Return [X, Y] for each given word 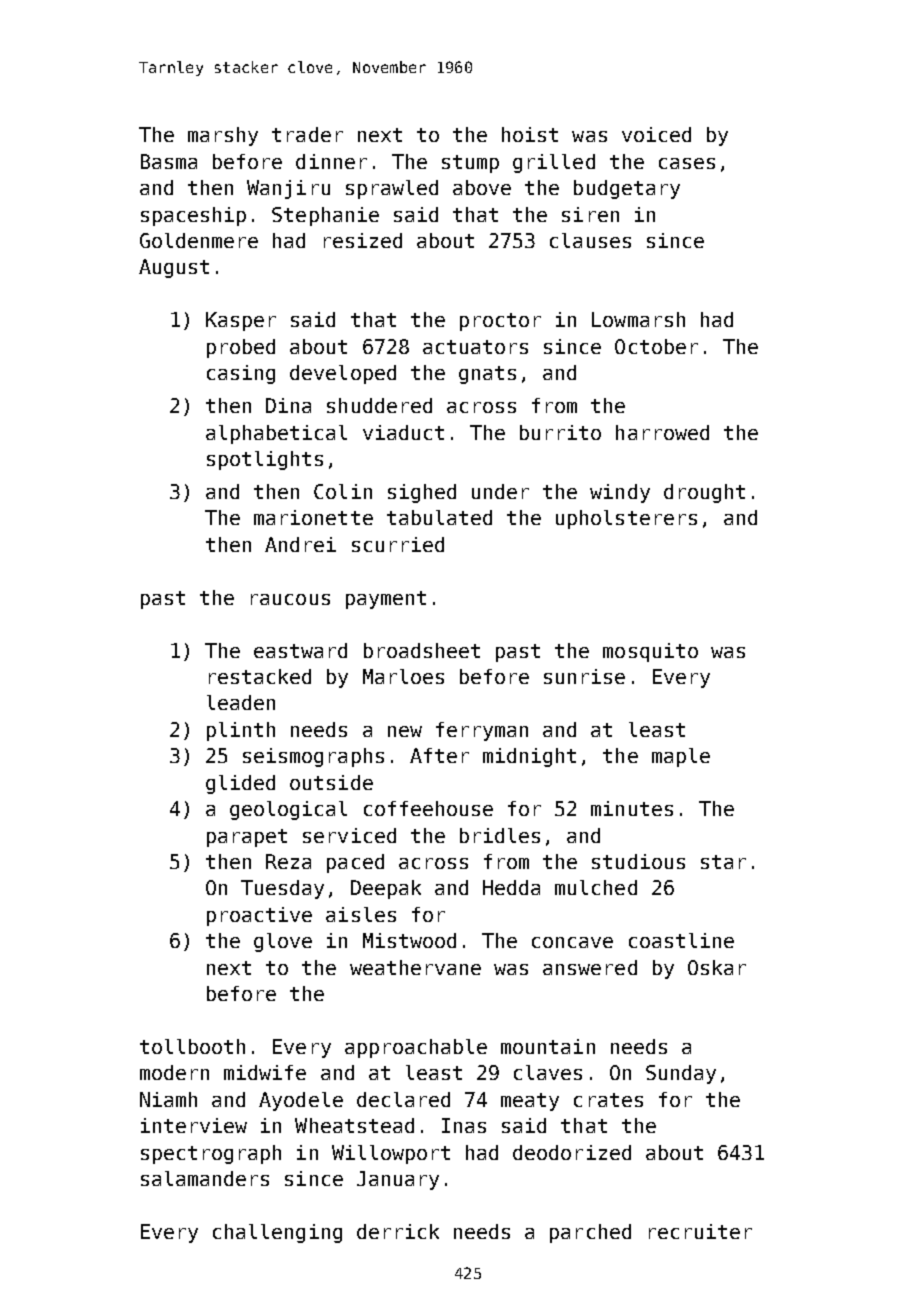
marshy [223, 136]
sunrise [584, 676]
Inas [464, 1125]
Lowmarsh [638, 319]
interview [194, 1125]
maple [681, 757]
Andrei [300, 544]
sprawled [392, 189]
